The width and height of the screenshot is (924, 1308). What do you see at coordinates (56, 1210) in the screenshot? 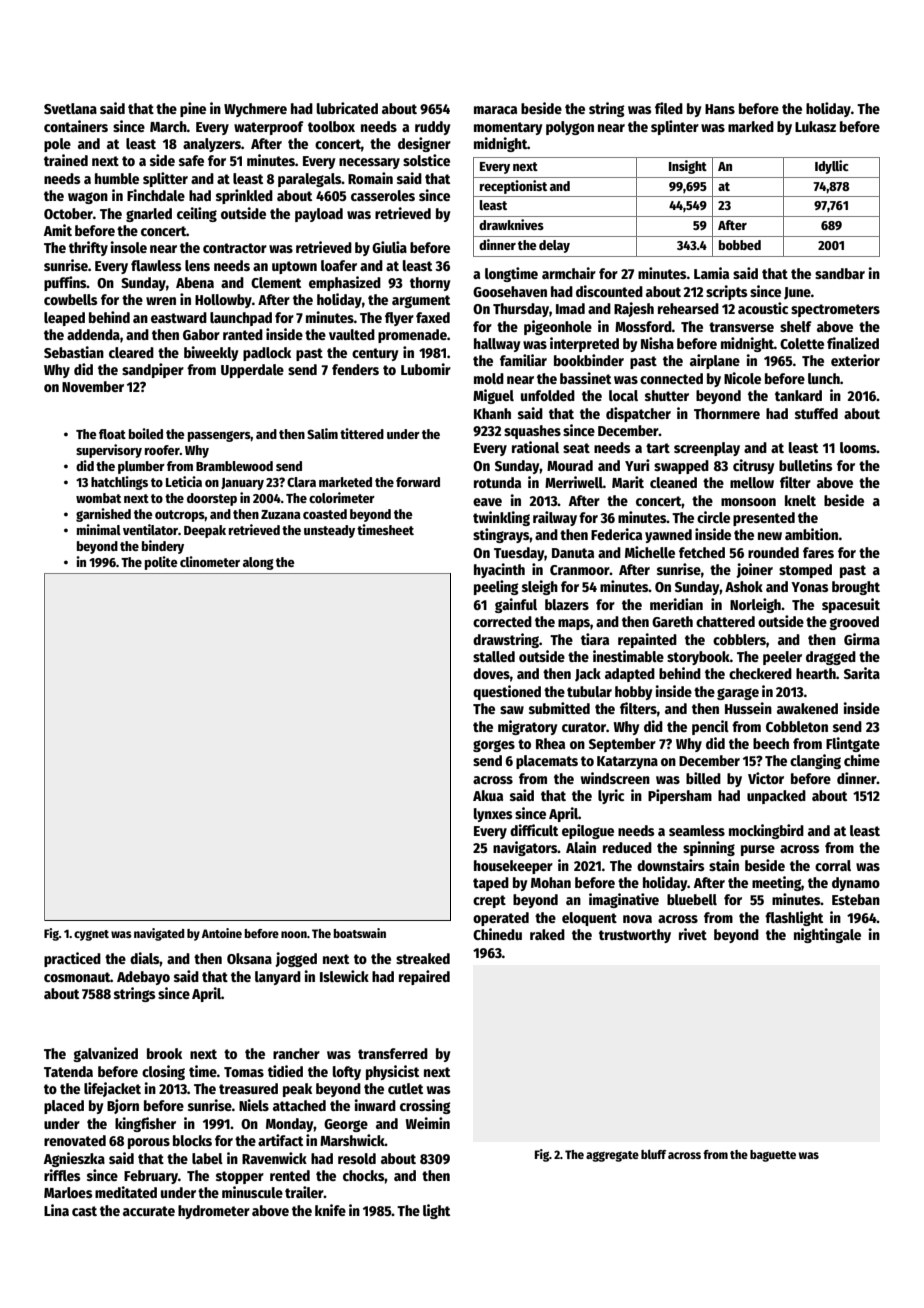
I see `Lina` at bounding box center [56, 1210].
